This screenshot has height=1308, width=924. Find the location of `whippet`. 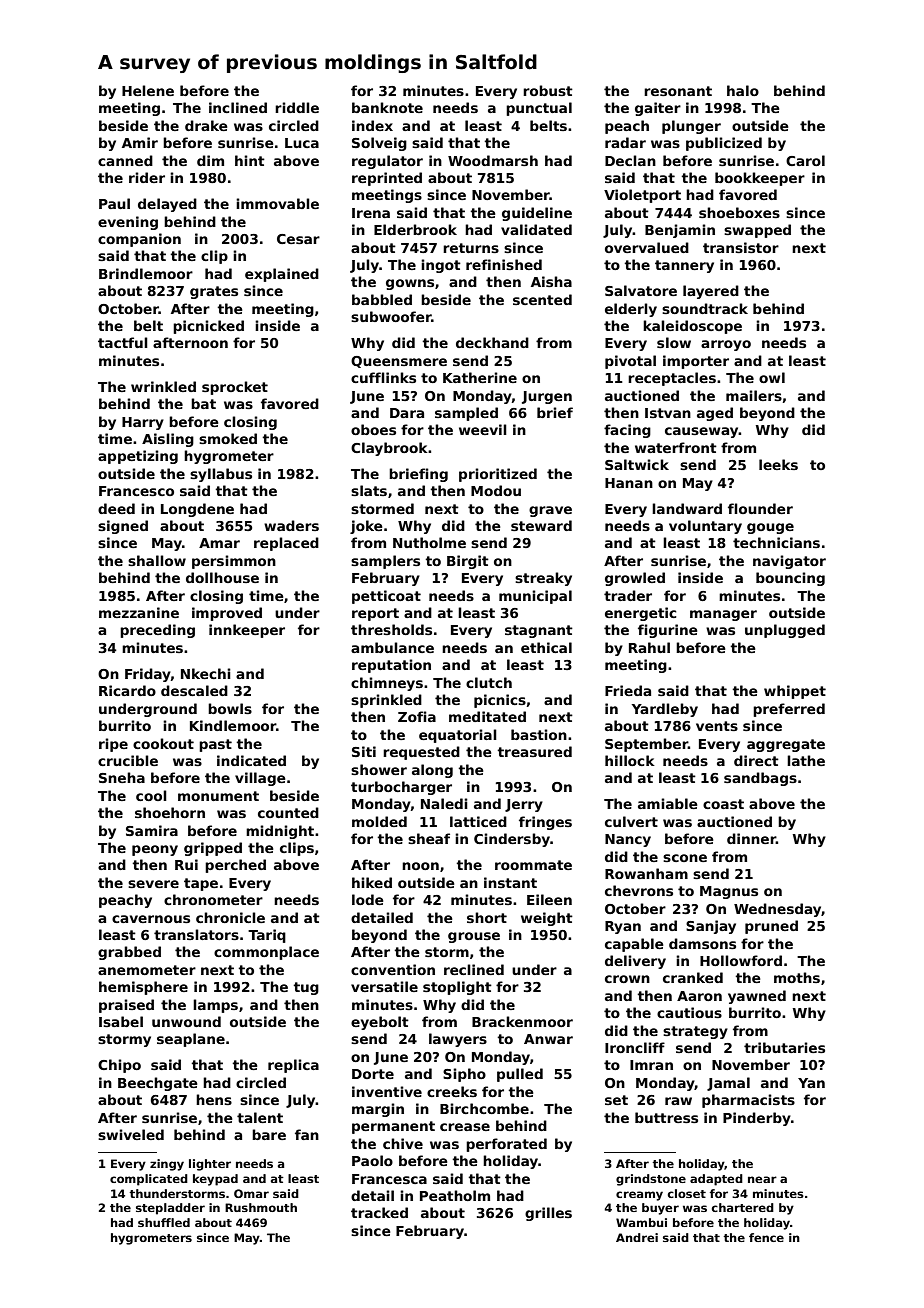

whippet is located at coordinates (795, 692).
